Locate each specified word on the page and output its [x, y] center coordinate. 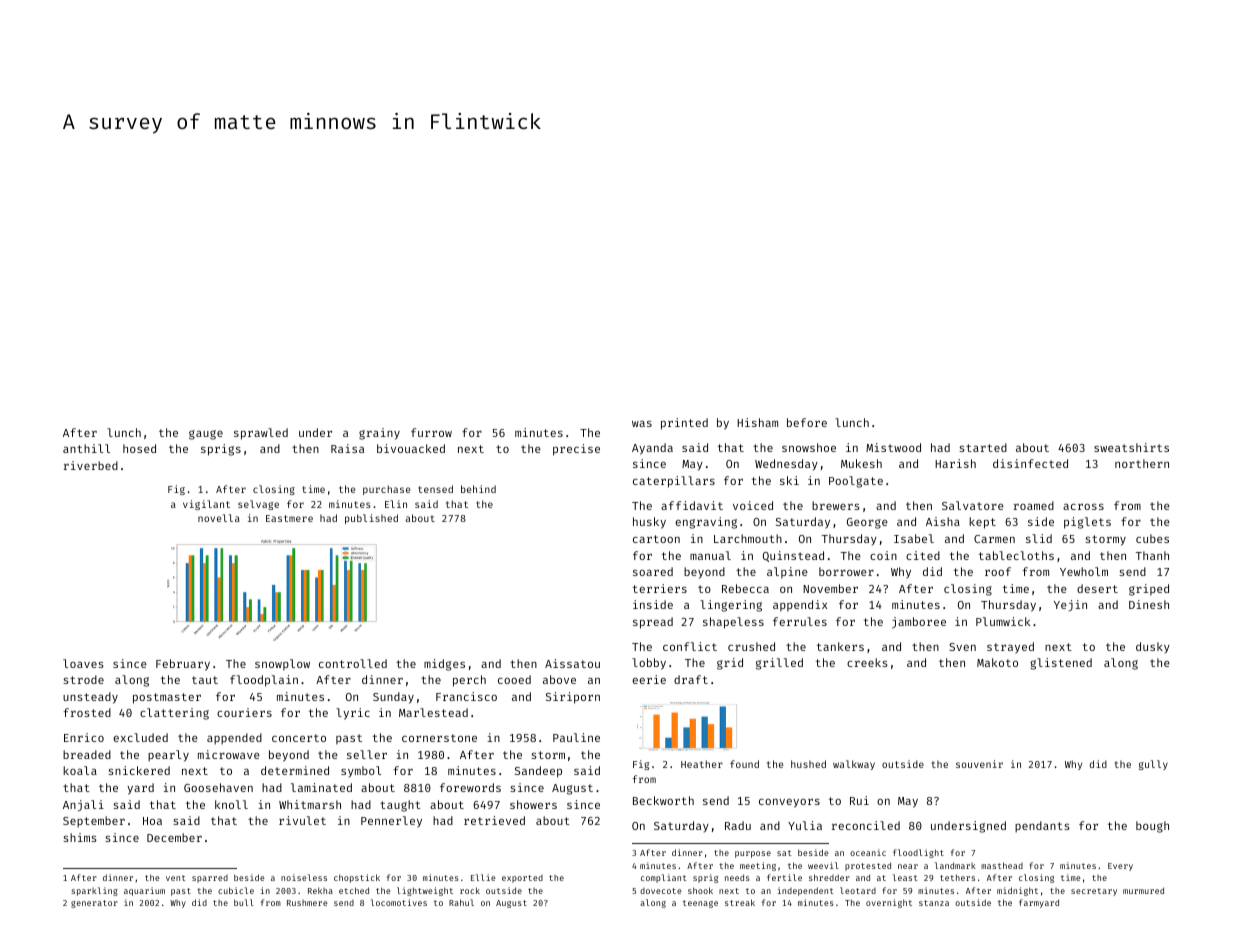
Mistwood [893, 447]
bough [1152, 827]
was [642, 424]
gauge [206, 435]
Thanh [1152, 555]
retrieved [494, 820]
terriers [660, 588]
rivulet [302, 820]
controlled [353, 663]
